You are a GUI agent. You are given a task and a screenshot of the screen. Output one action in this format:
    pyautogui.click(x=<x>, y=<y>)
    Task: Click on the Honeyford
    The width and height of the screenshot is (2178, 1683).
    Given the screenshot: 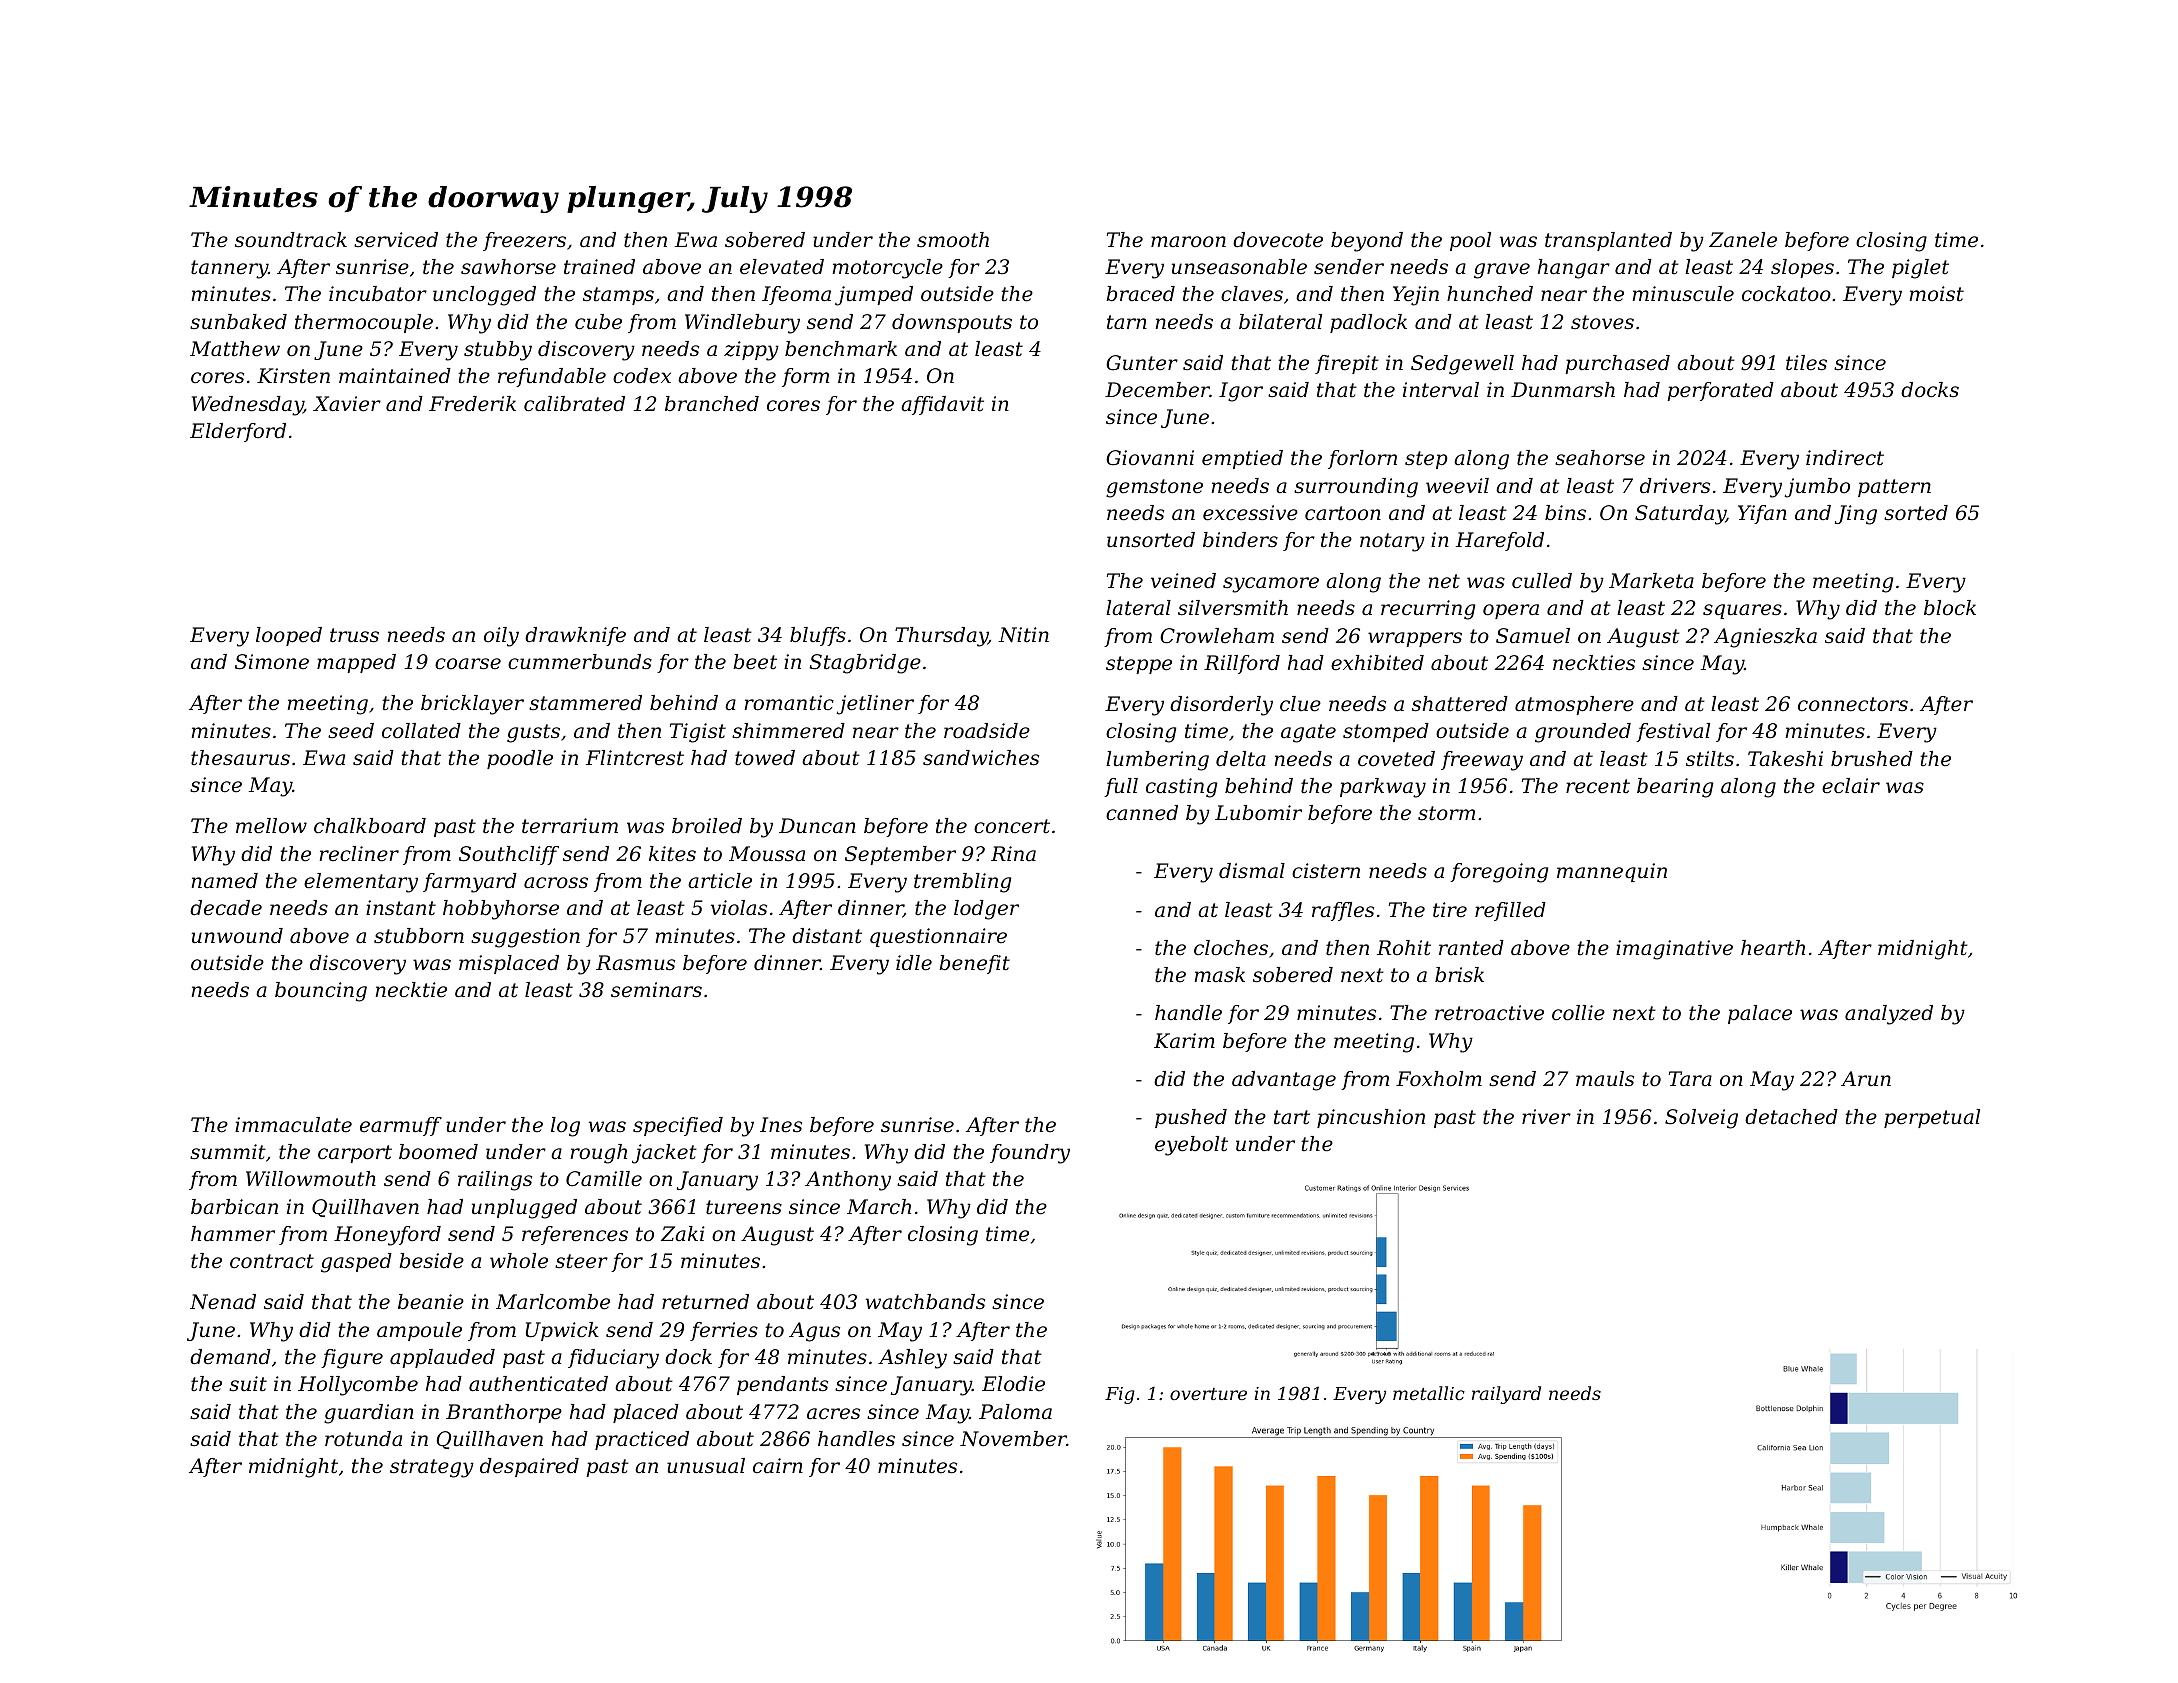 What is the action you would take?
    pyautogui.click(x=387, y=1236)
